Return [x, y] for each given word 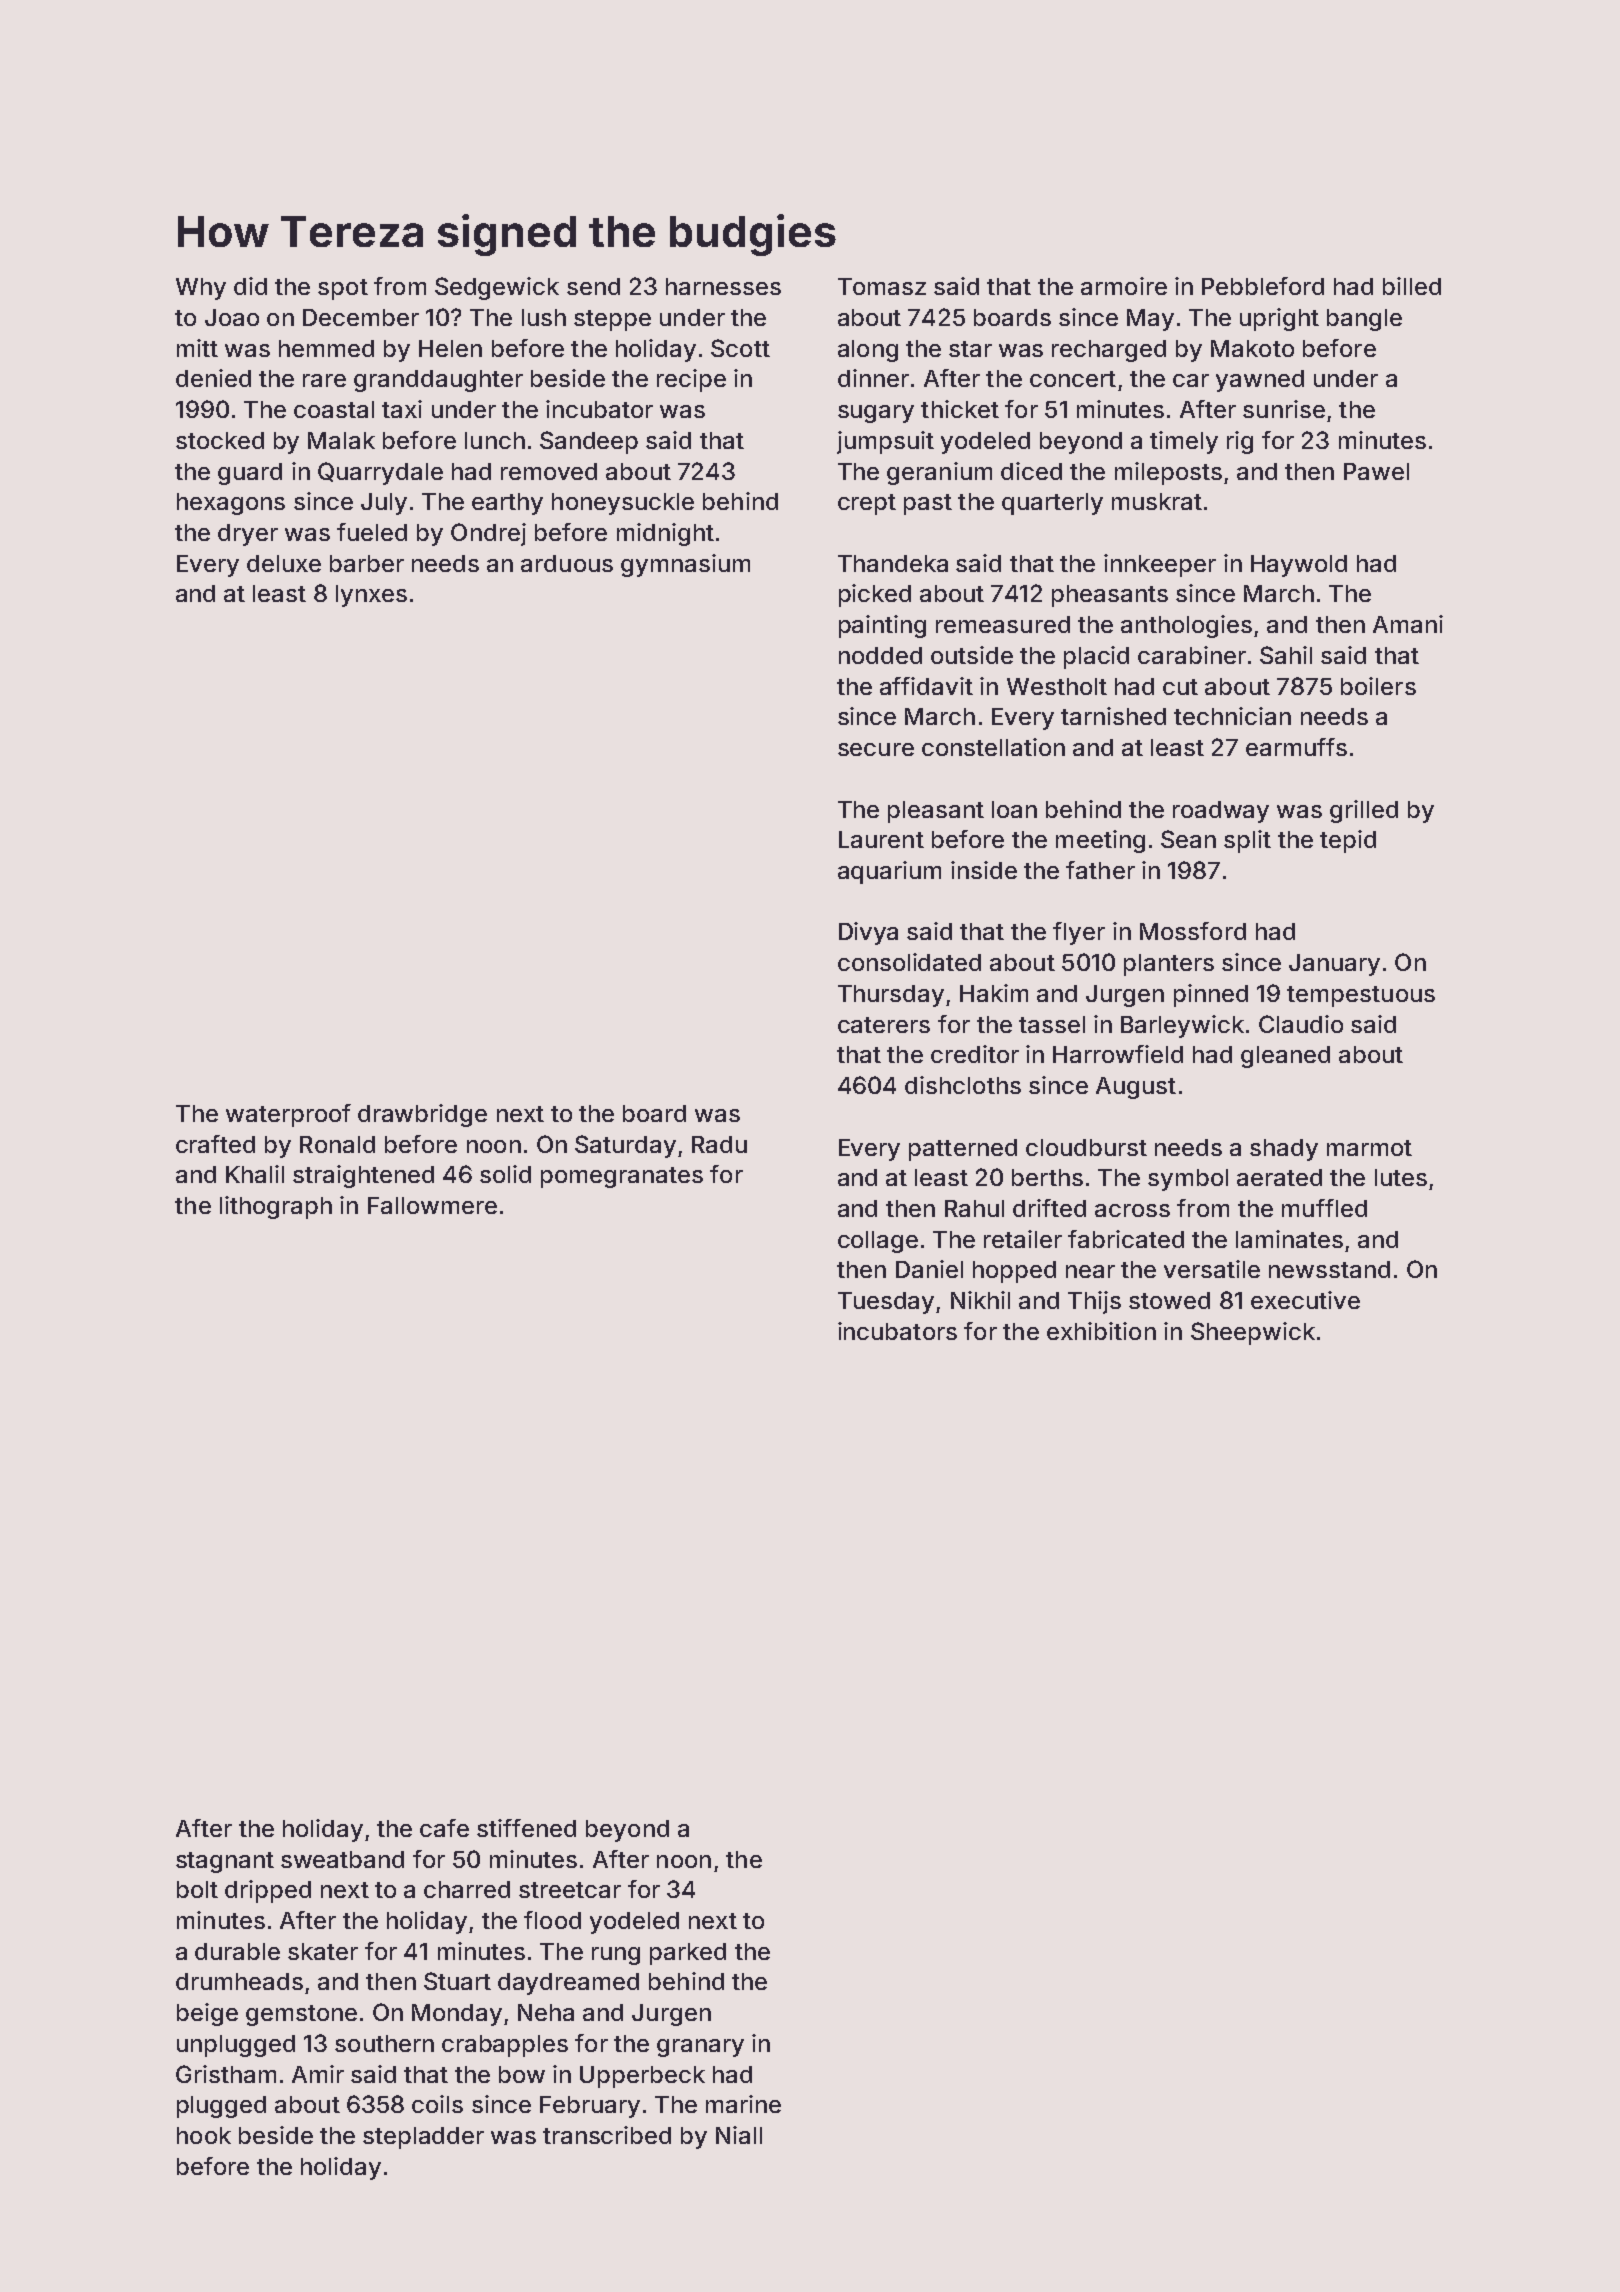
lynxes [371, 596]
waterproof [288, 1115]
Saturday [625, 1146]
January [1334, 965]
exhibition [1101, 1331]
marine [743, 2104]
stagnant [225, 1862]
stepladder [423, 2138]
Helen [450, 348]
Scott [740, 348]
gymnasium [685, 565]
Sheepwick [1253, 1333]
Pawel [1376, 471]
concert [1073, 379]
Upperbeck [642, 2077]
